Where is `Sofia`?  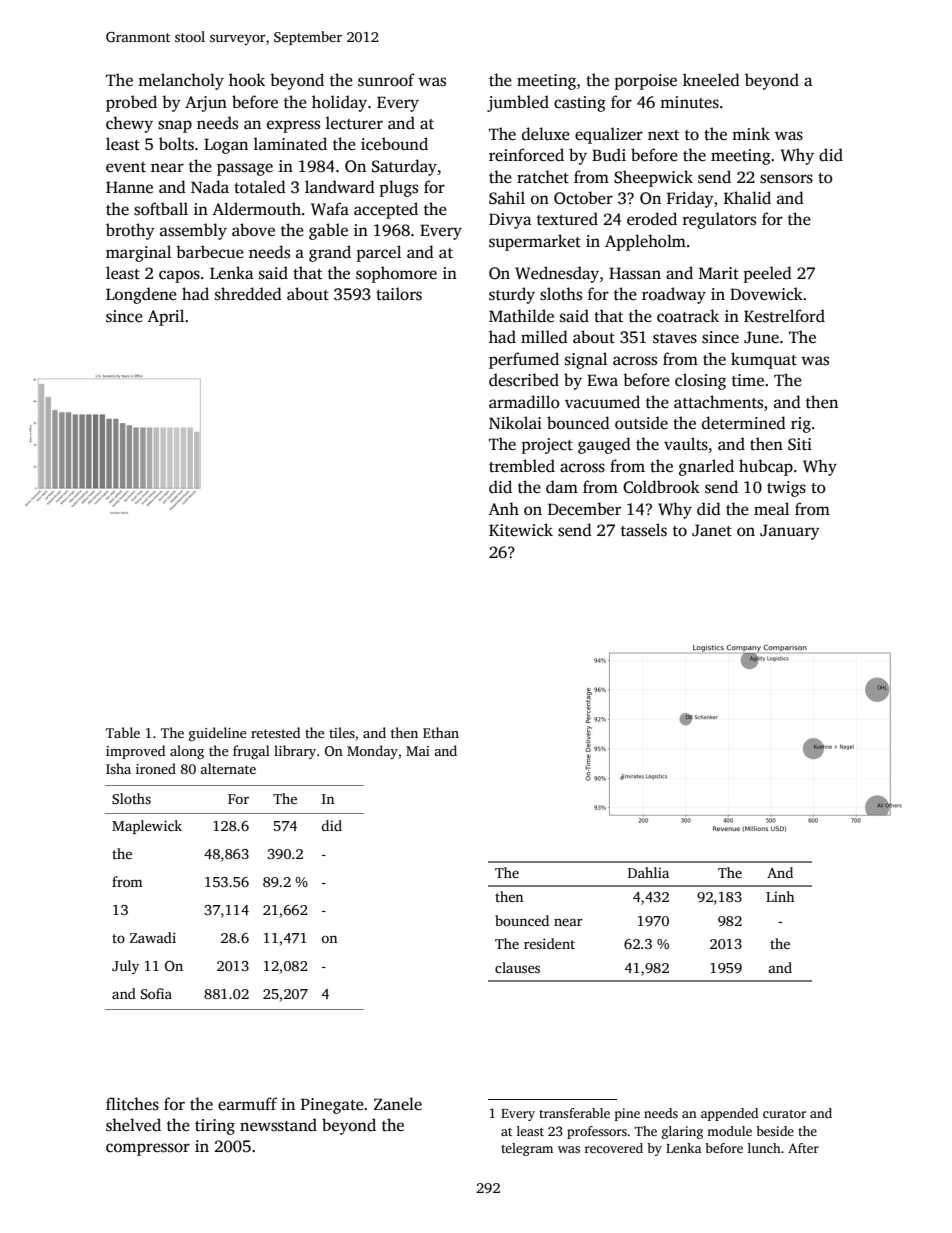
Sofia is located at coordinates (156, 993).
